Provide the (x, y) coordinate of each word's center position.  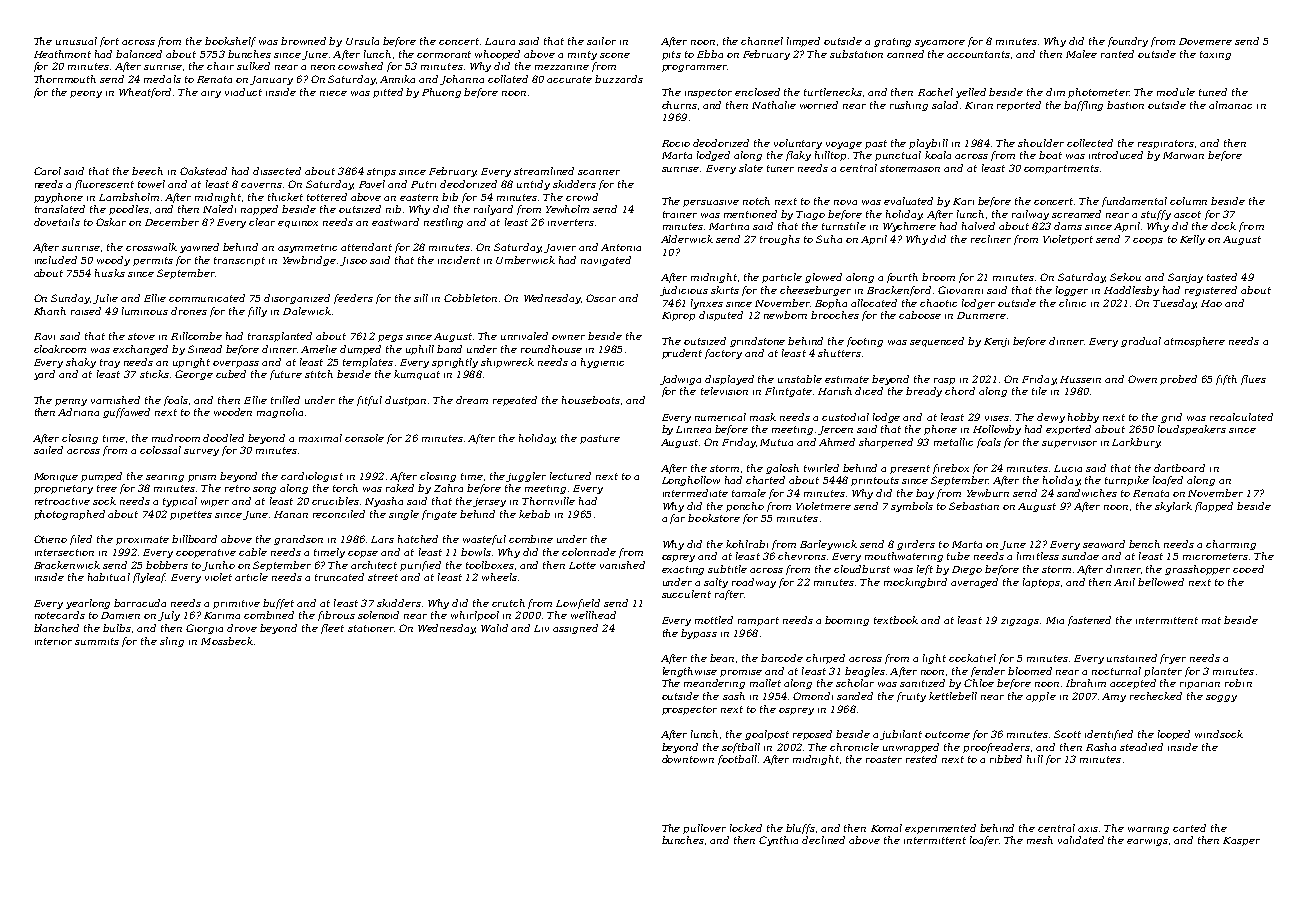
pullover (704, 829)
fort (109, 42)
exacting (683, 570)
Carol (47, 171)
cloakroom (60, 349)
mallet (765, 683)
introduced (1116, 155)
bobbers (167, 565)
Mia (1055, 620)
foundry (1128, 42)
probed (1178, 380)
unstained (1132, 658)
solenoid (378, 615)
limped (803, 42)
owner (568, 337)
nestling (443, 223)
